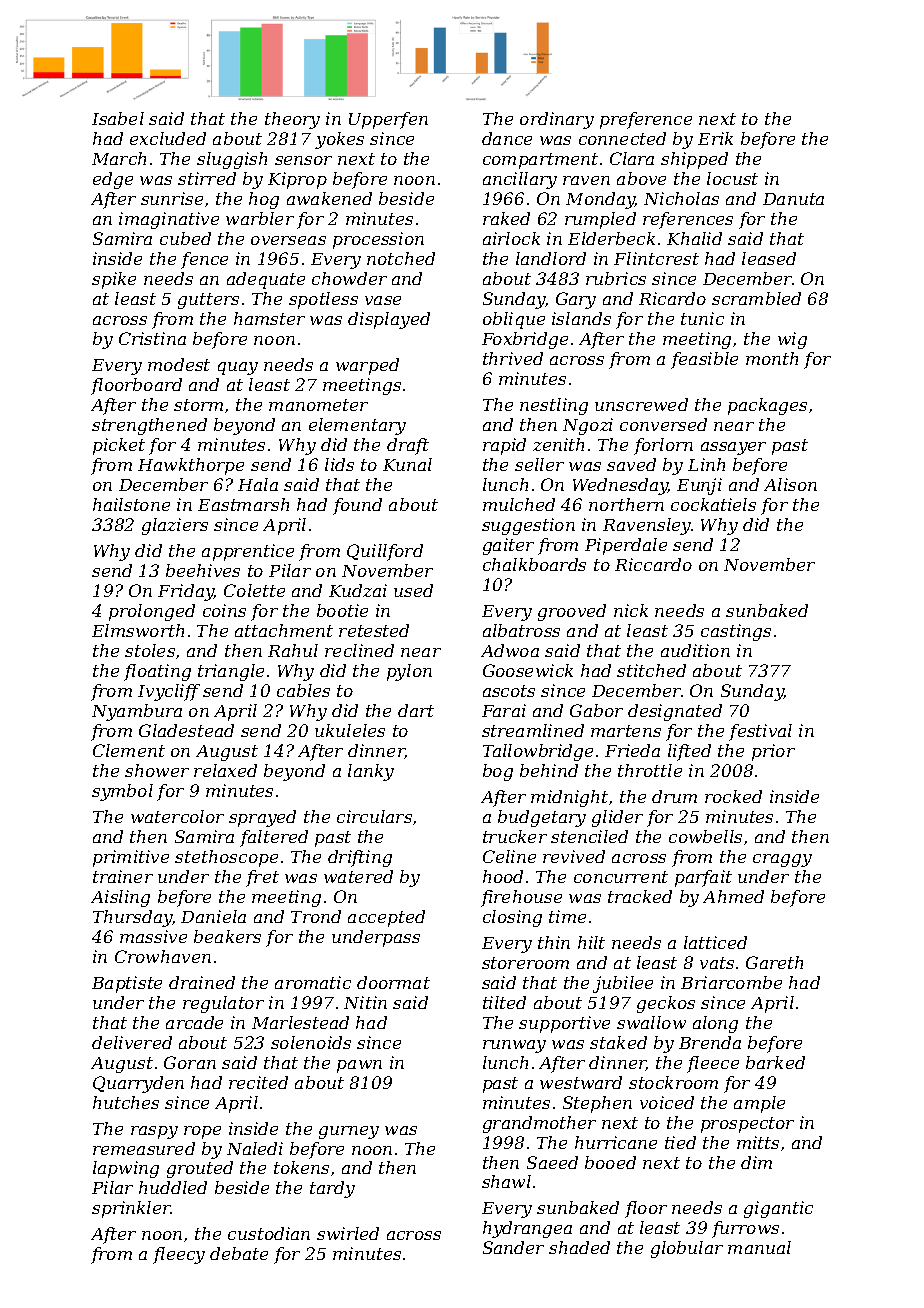 The width and height of the screenshot is (924, 1308). Describe the element at coordinates (554, 942) in the screenshot. I see `thin` at that location.
